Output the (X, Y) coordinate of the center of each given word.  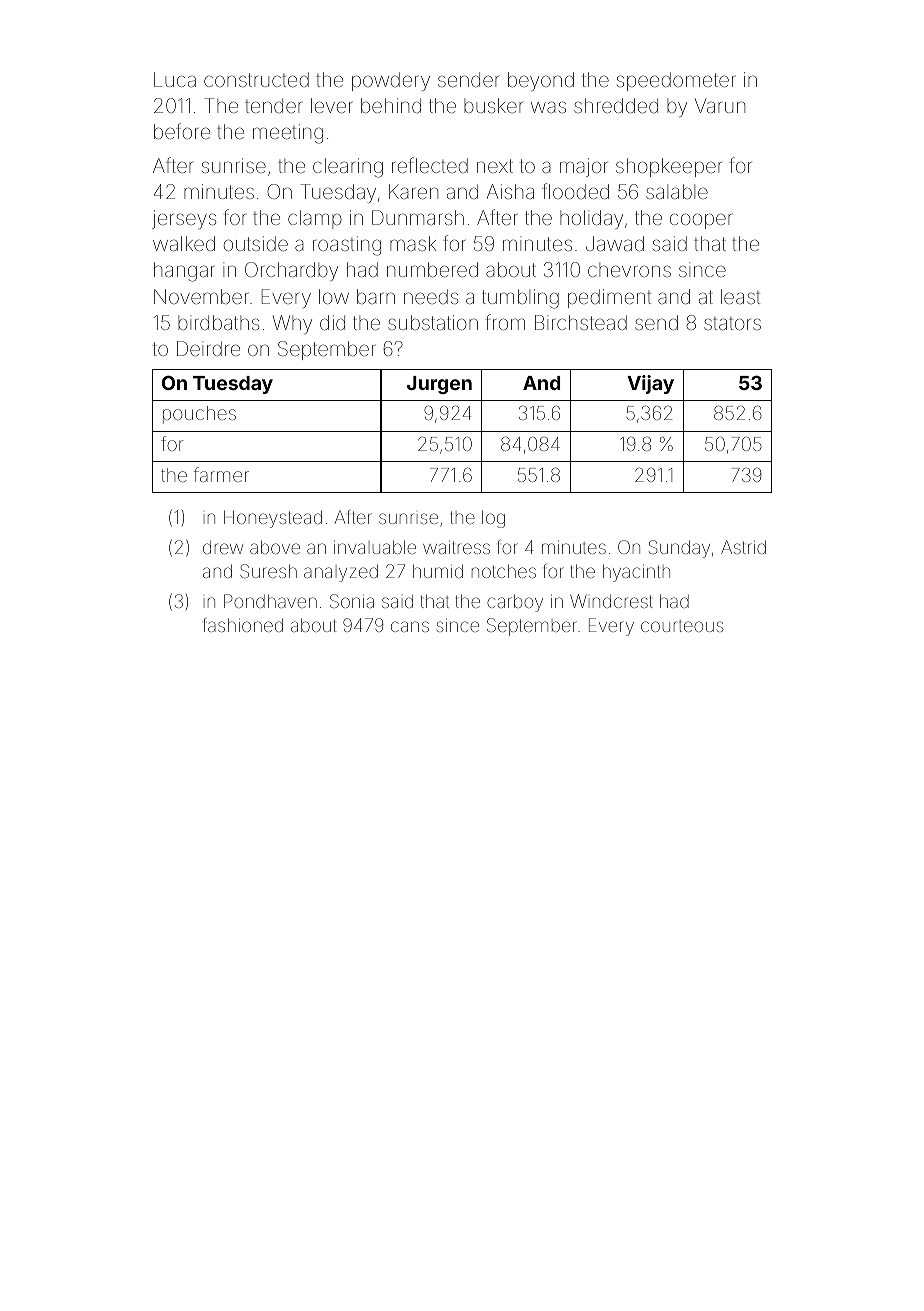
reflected (430, 165)
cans (410, 626)
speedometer (676, 81)
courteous (682, 626)
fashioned (243, 625)
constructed (256, 79)
